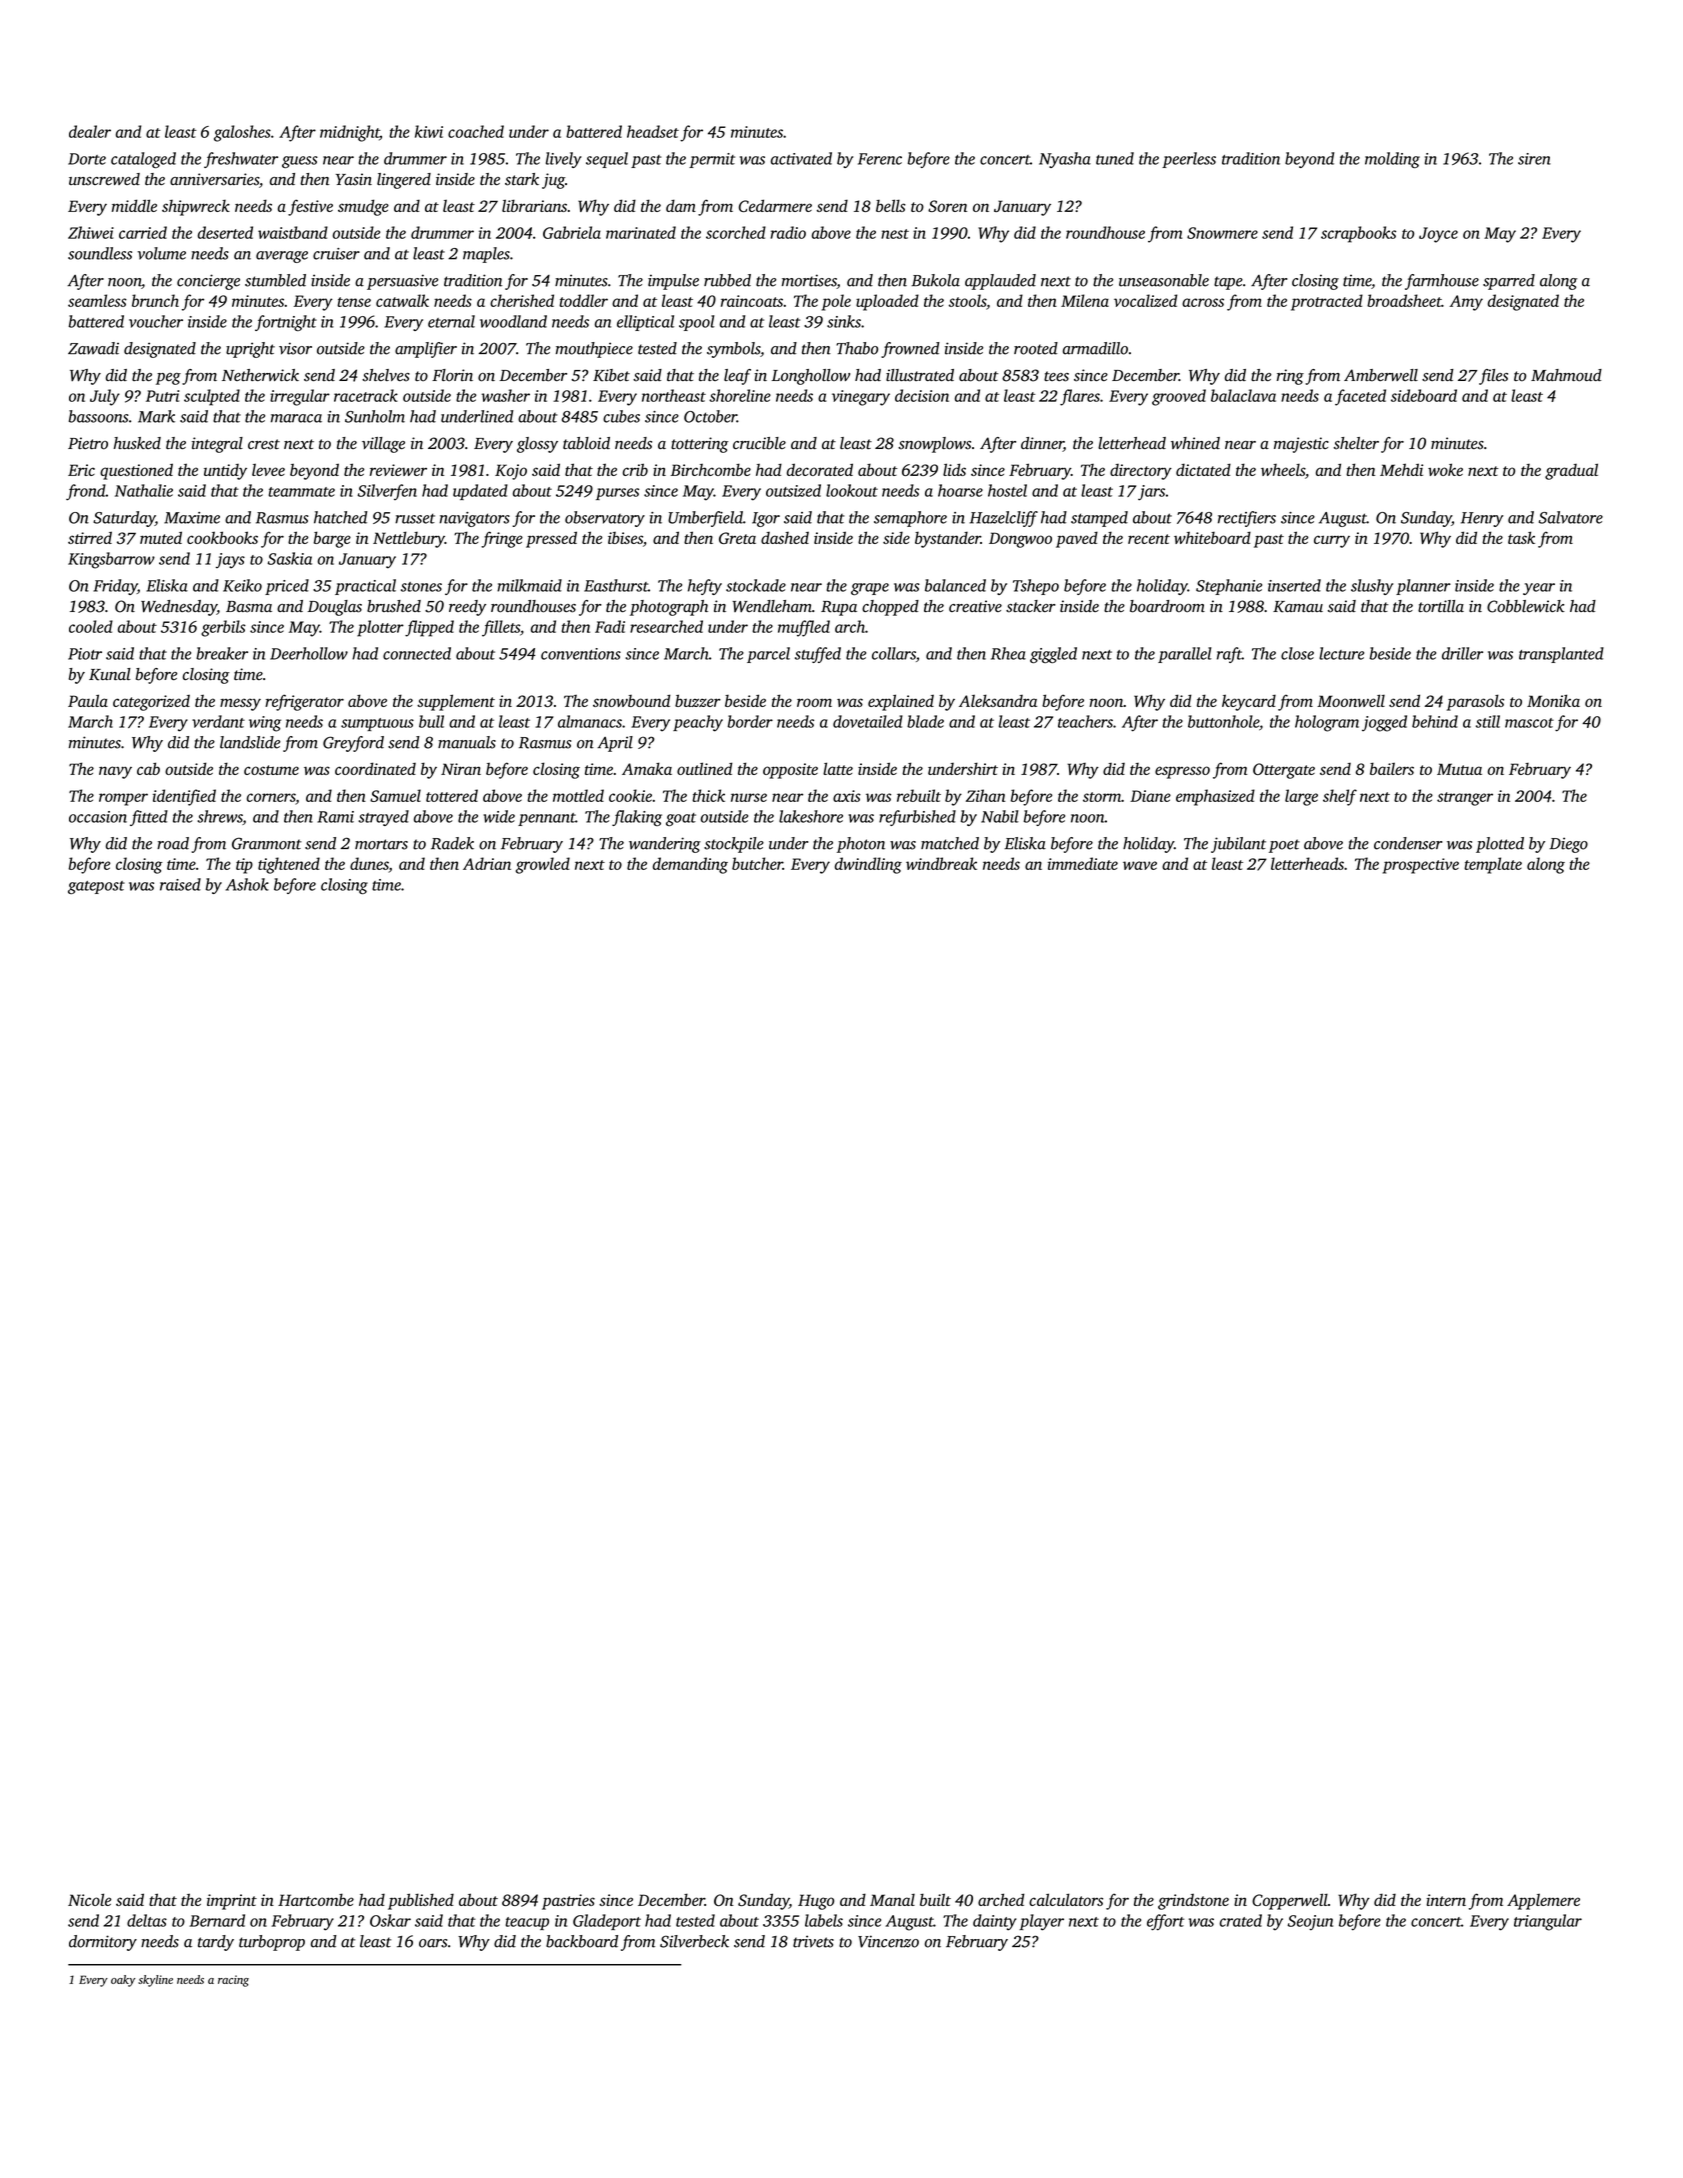 The height and width of the document is (2178, 1683). What do you see at coordinates (1384, 723) in the document?
I see `jogged` at bounding box center [1384, 723].
